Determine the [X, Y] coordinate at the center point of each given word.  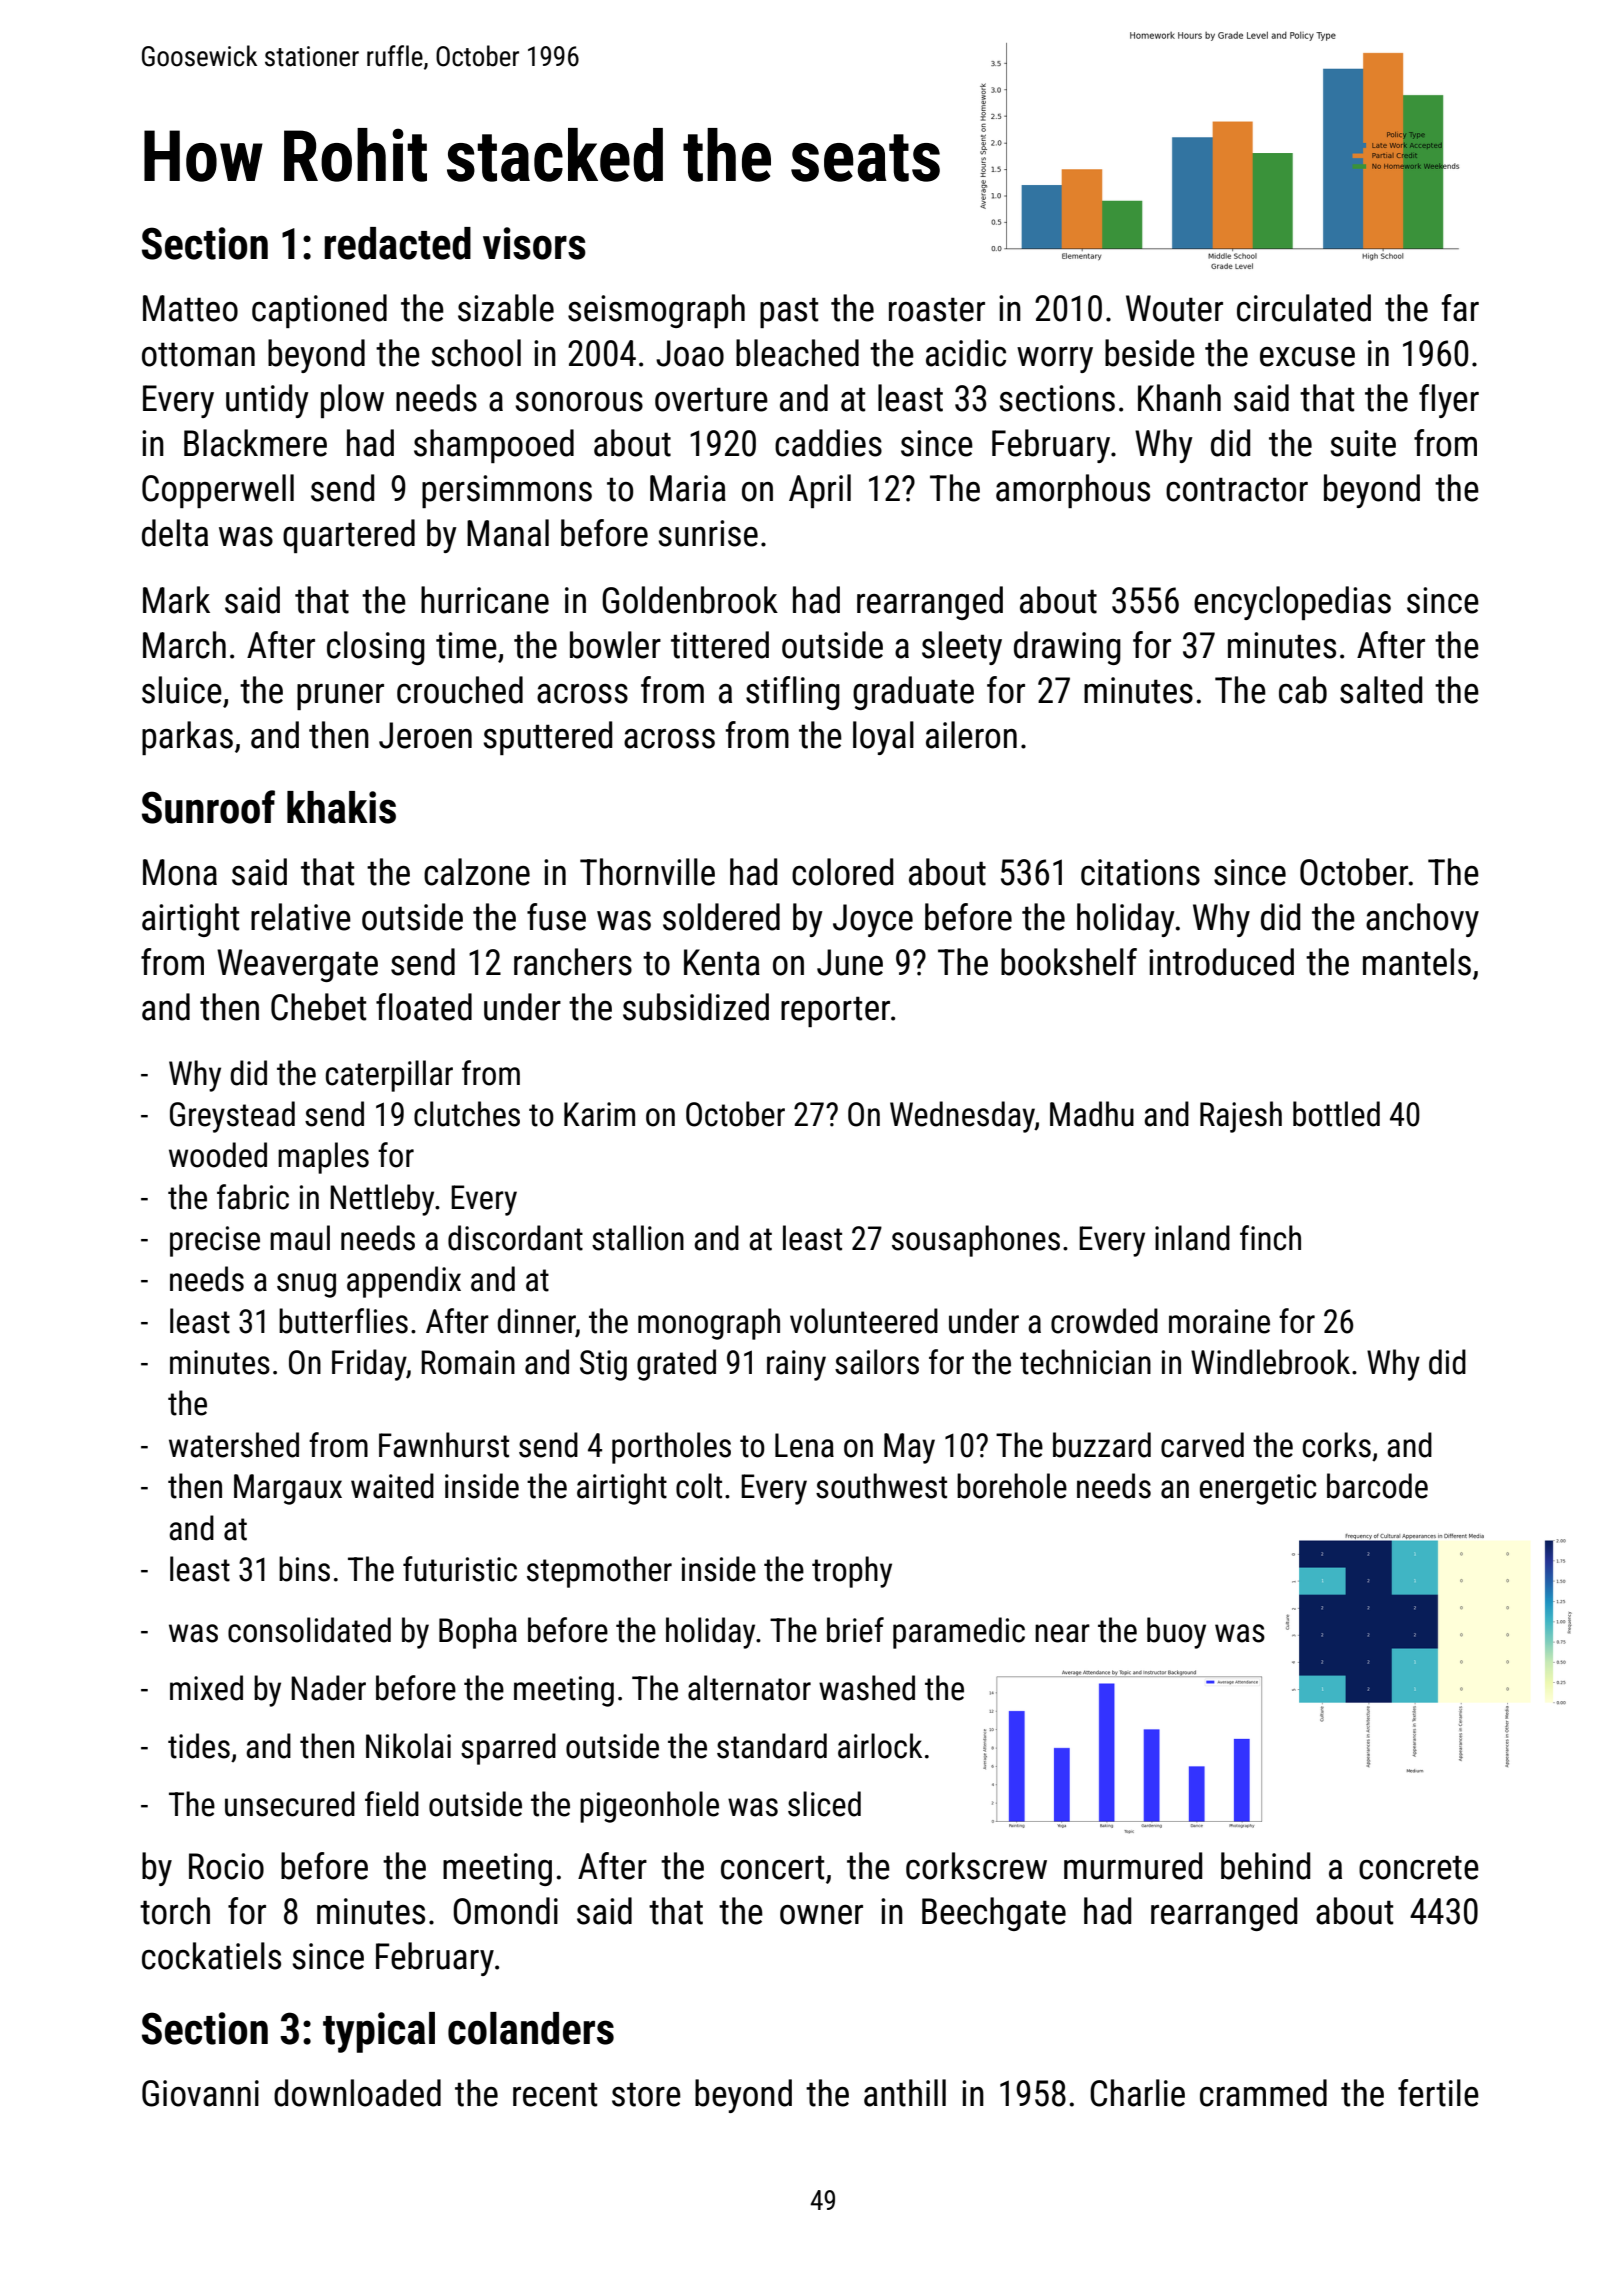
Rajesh [1241, 1117]
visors [534, 243]
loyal [883, 738]
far [1460, 308]
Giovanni [200, 2093]
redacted [397, 243]
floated [424, 1007]
